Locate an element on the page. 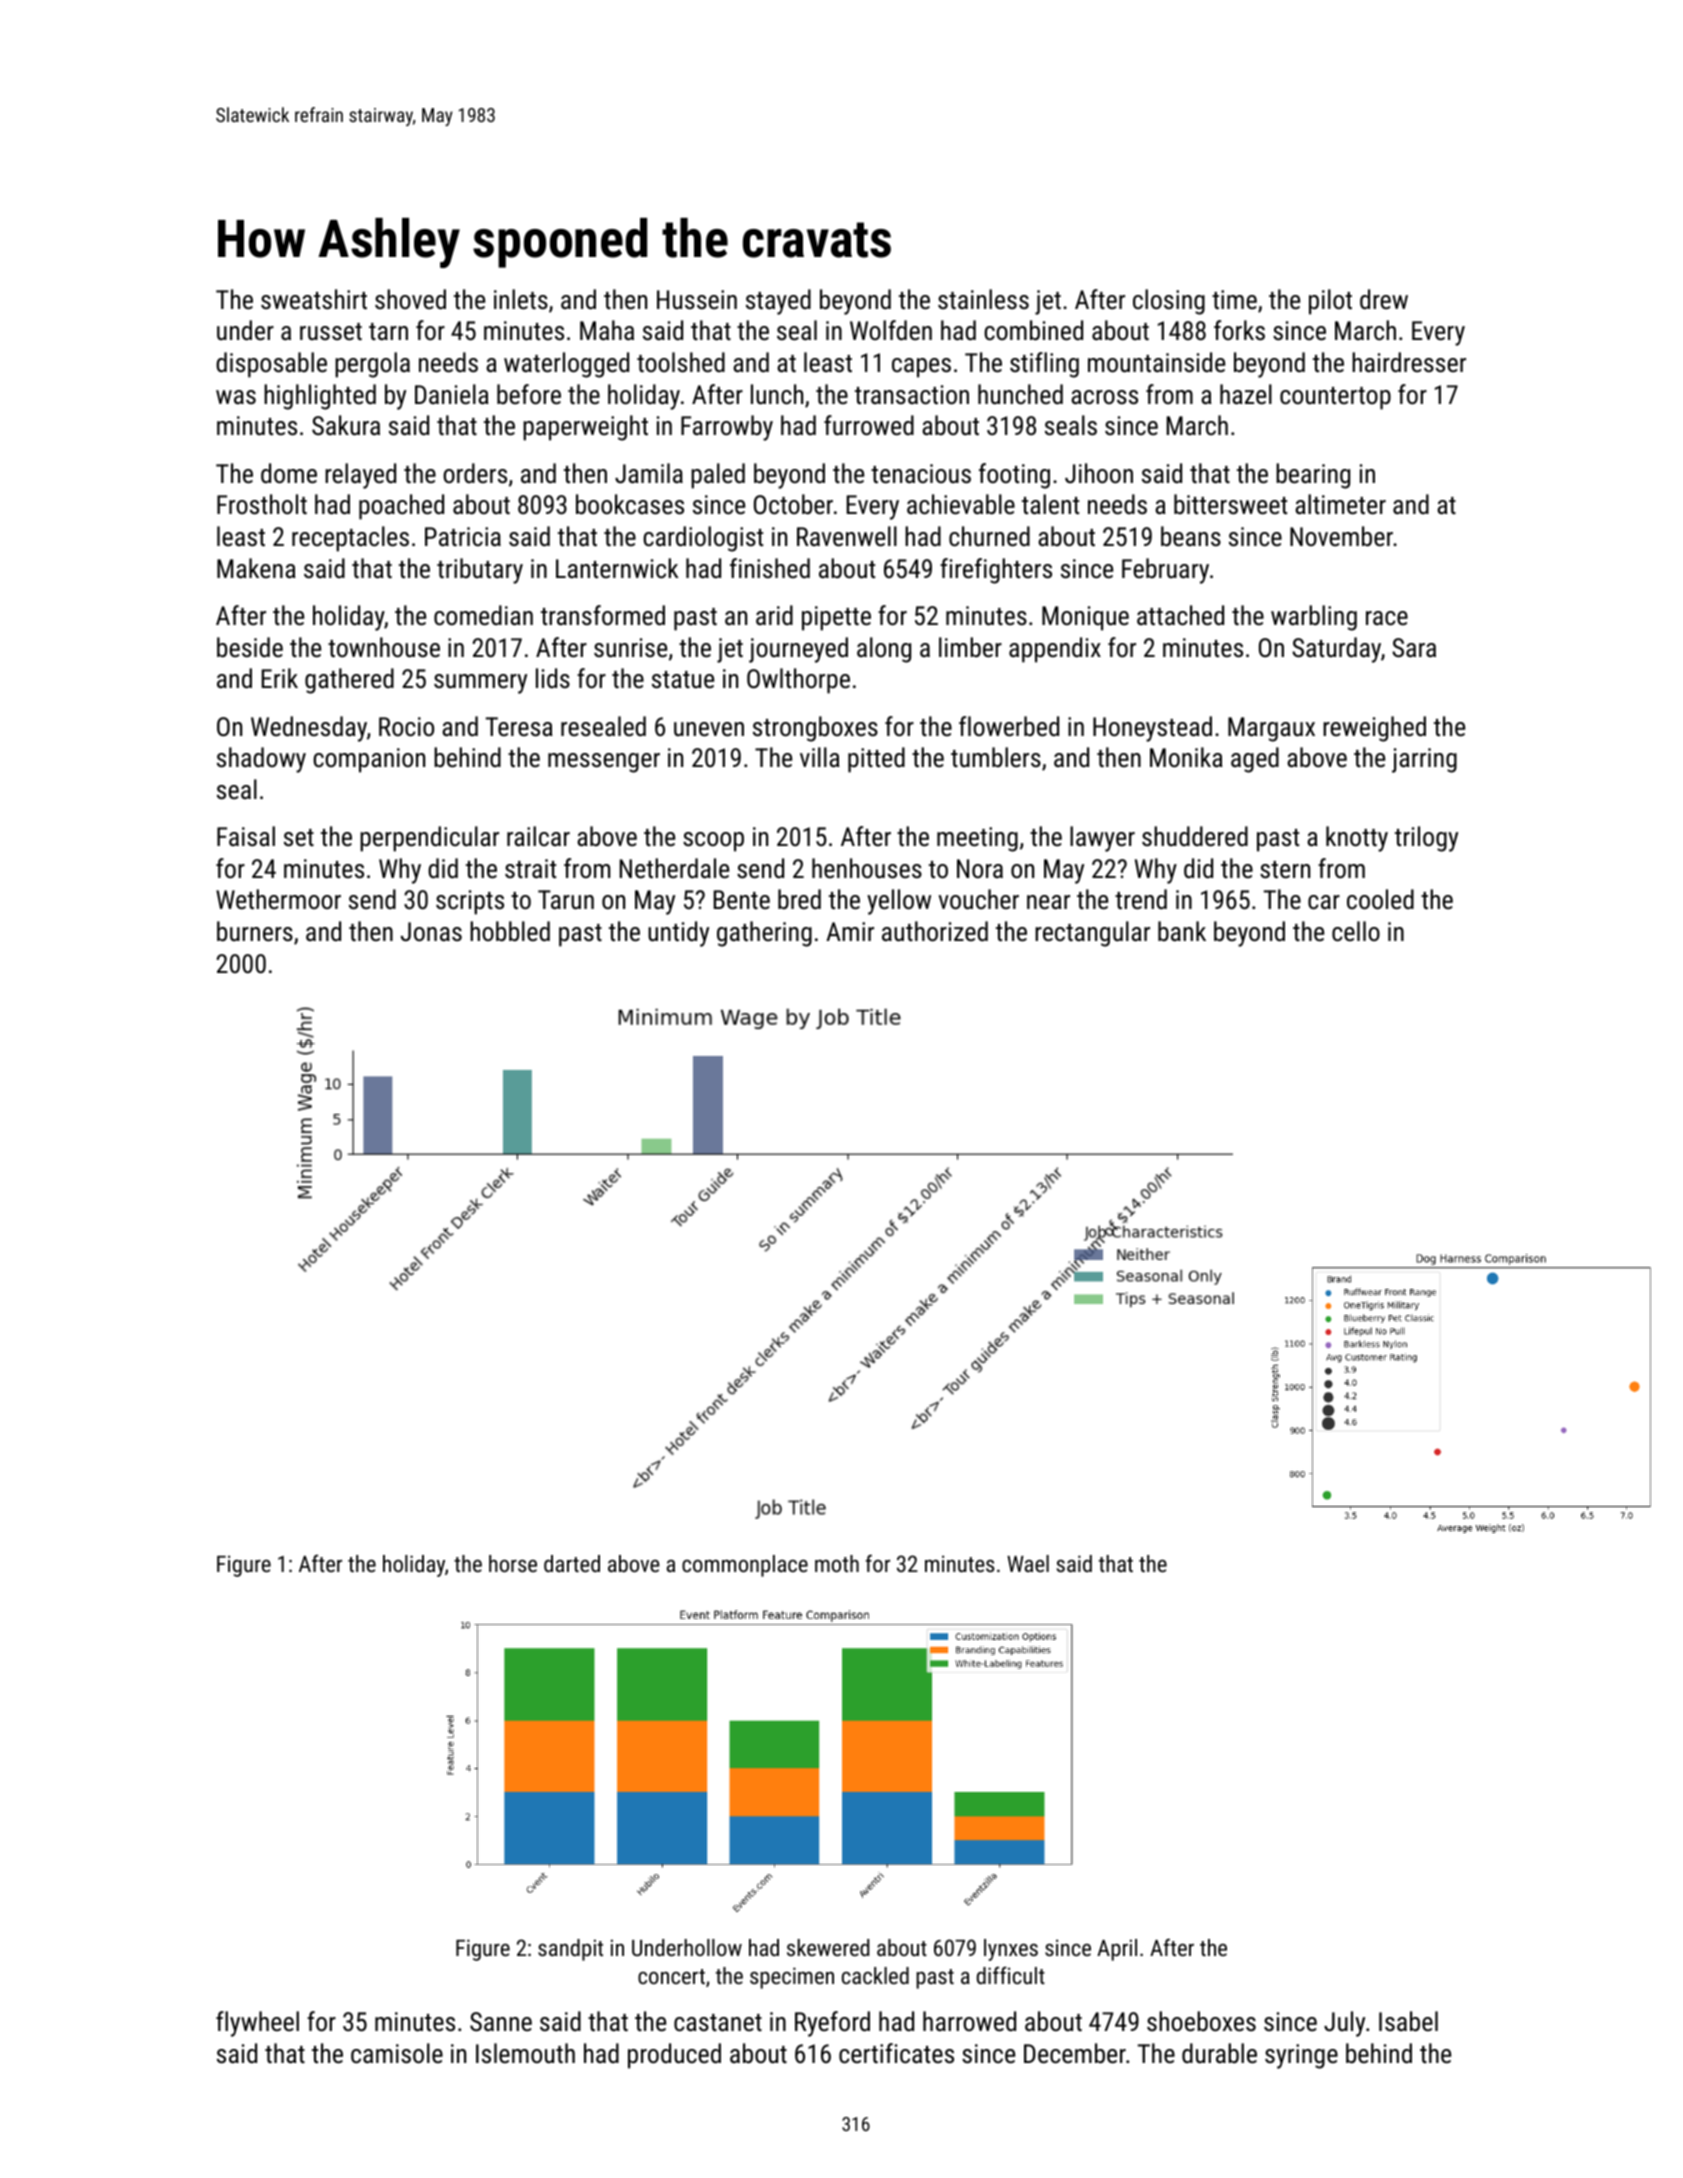 This document has width=1683, height=2178. was is located at coordinates (236, 397).
